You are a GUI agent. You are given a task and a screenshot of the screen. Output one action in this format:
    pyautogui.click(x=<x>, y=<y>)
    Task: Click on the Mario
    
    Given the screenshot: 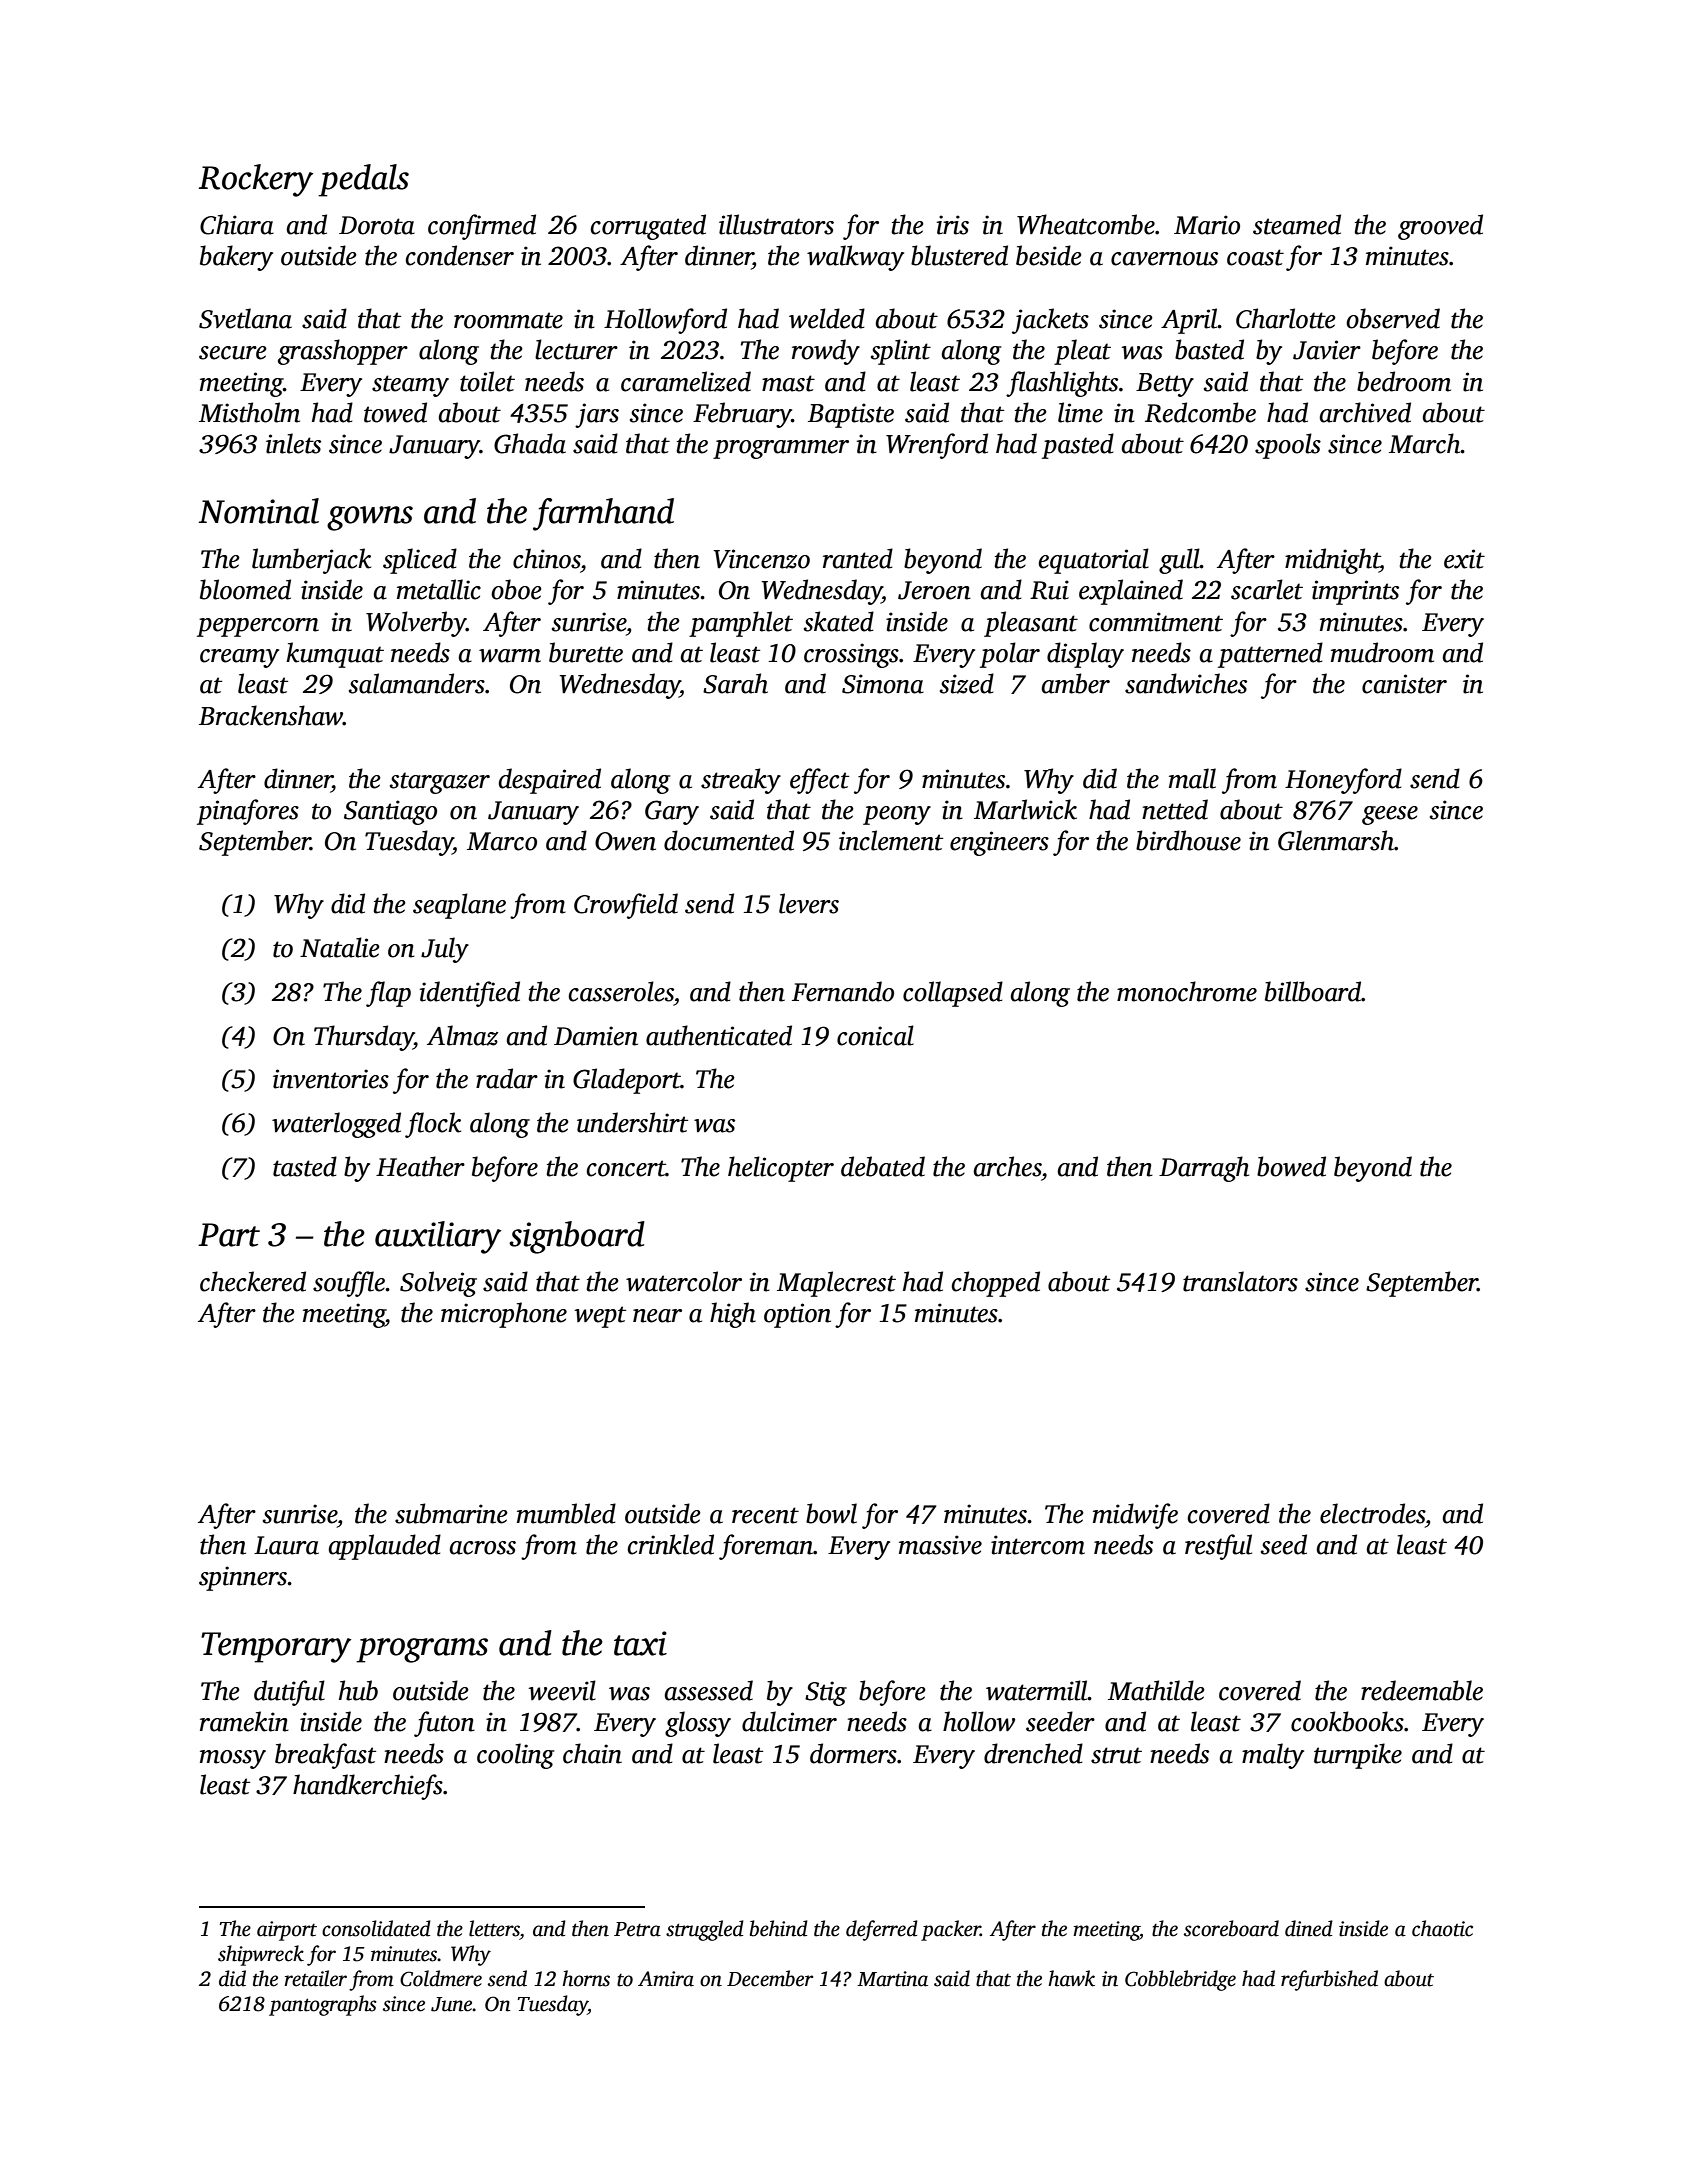 What is the action you would take?
    pyautogui.click(x=1207, y=225)
